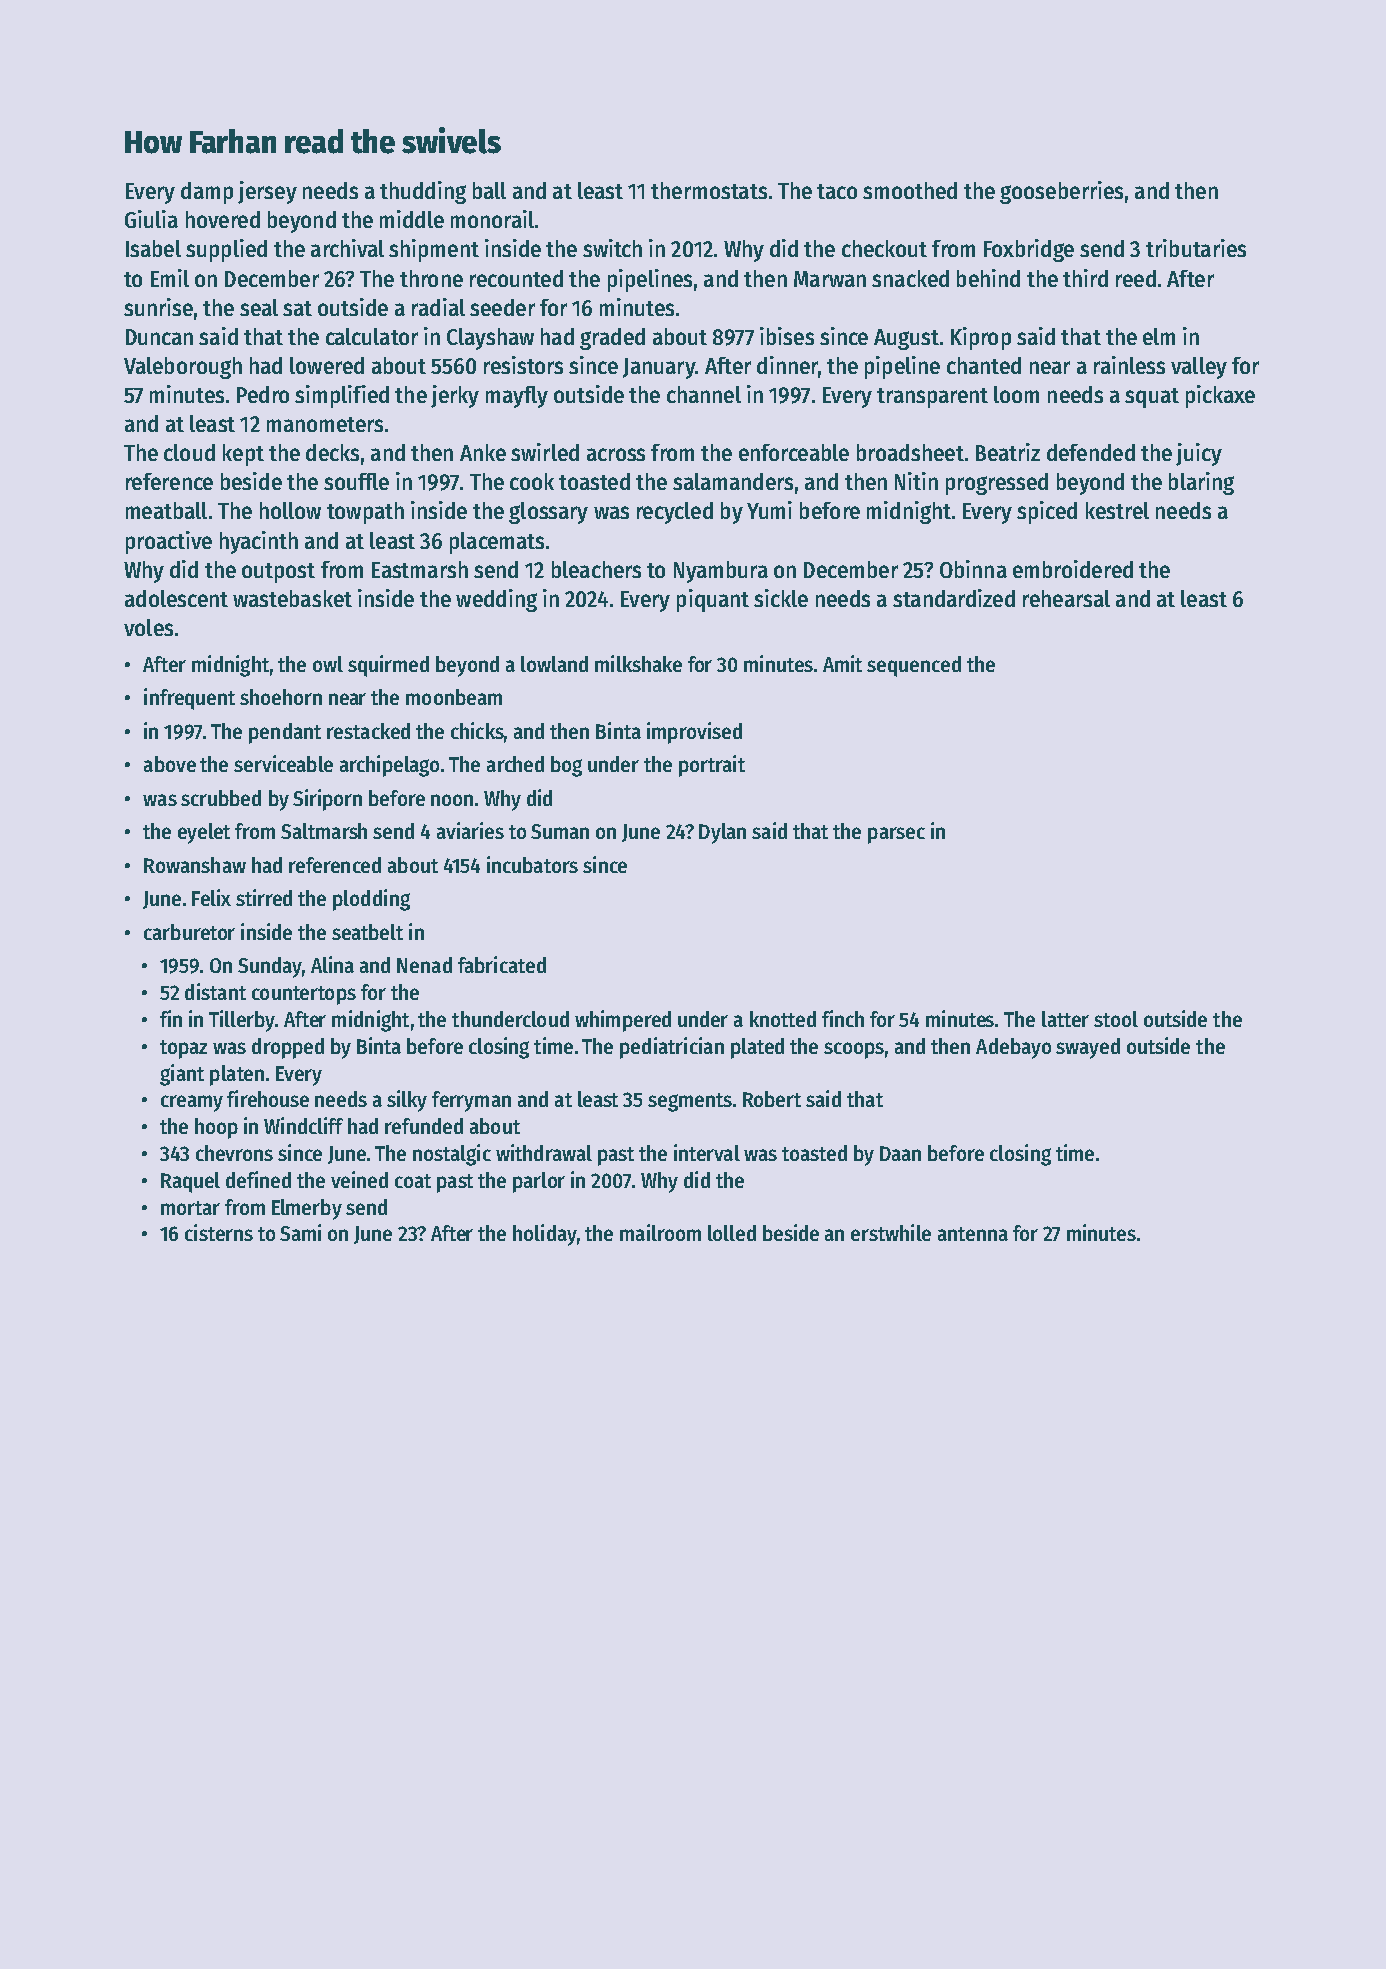 The image size is (1386, 1969). What do you see at coordinates (207, 193) in the screenshot?
I see `damp` at bounding box center [207, 193].
